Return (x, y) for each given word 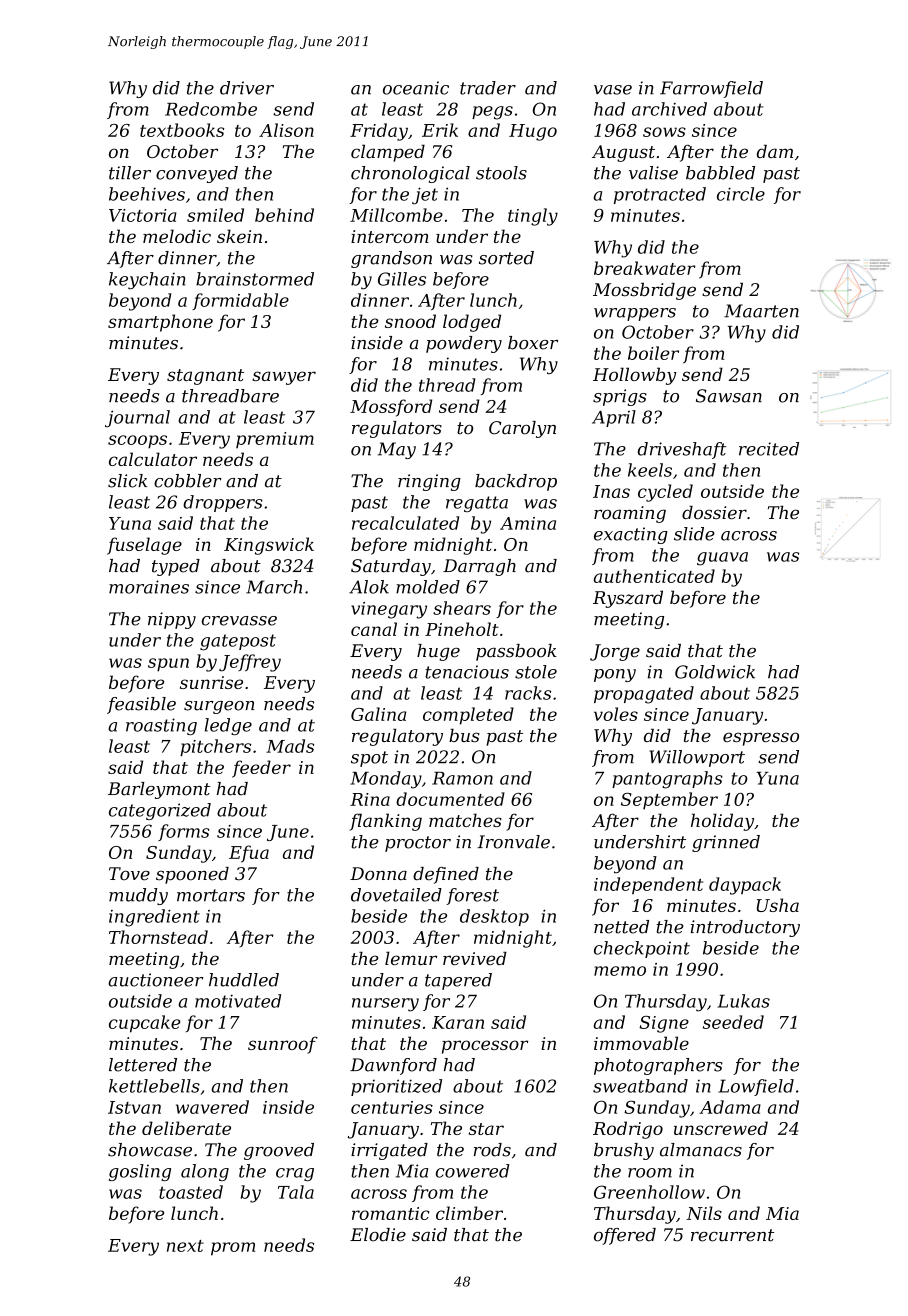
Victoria (143, 215)
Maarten (761, 311)
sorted (506, 258)
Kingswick (269, 546)
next (185, 1246)
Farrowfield (711, 89)
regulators (397, 429)
